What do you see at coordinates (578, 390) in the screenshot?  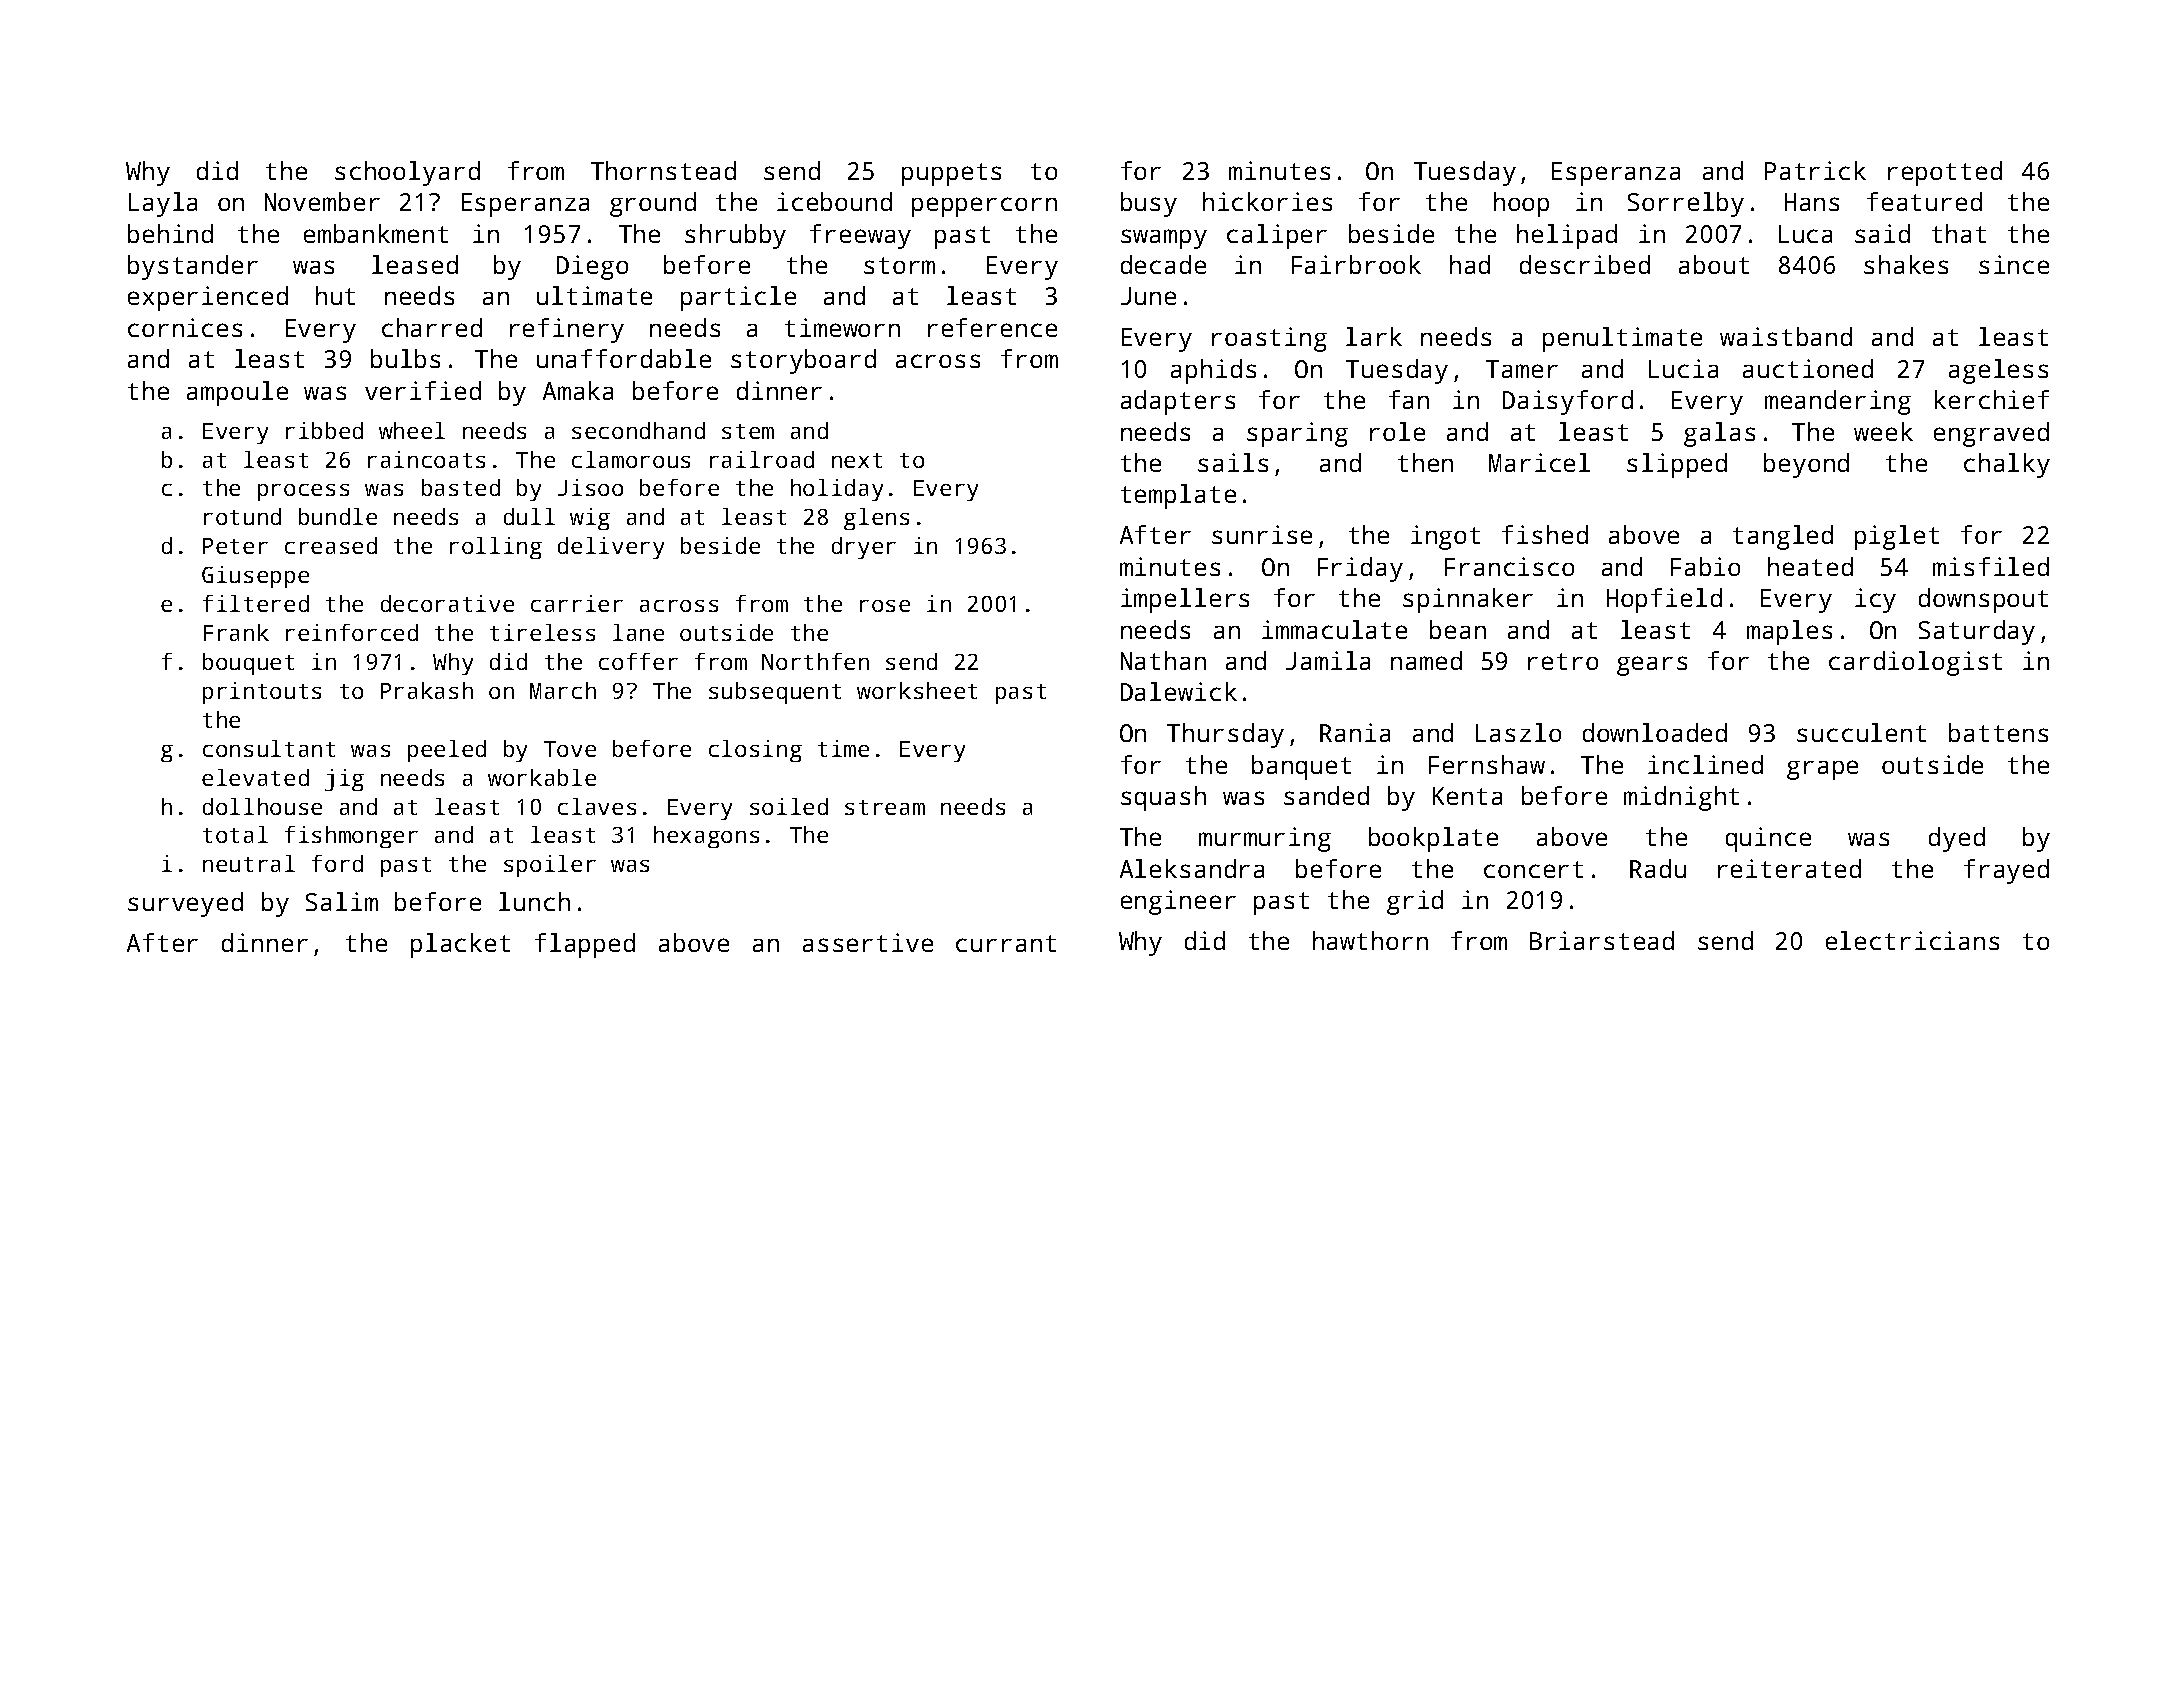 I see `Amaka` at bounding box center [578, 390].
